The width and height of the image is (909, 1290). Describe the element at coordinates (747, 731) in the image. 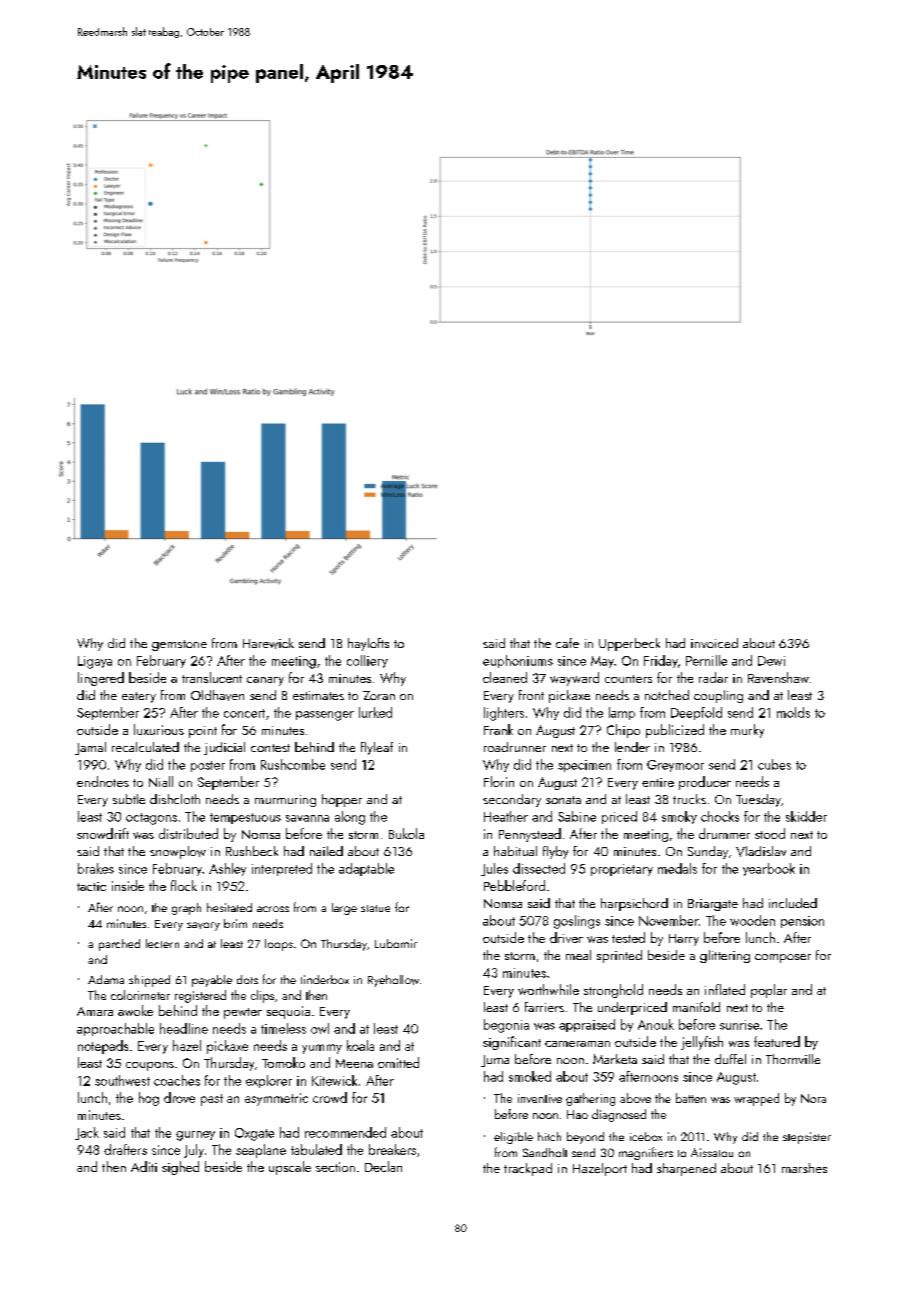

I see `murky` at that location.
